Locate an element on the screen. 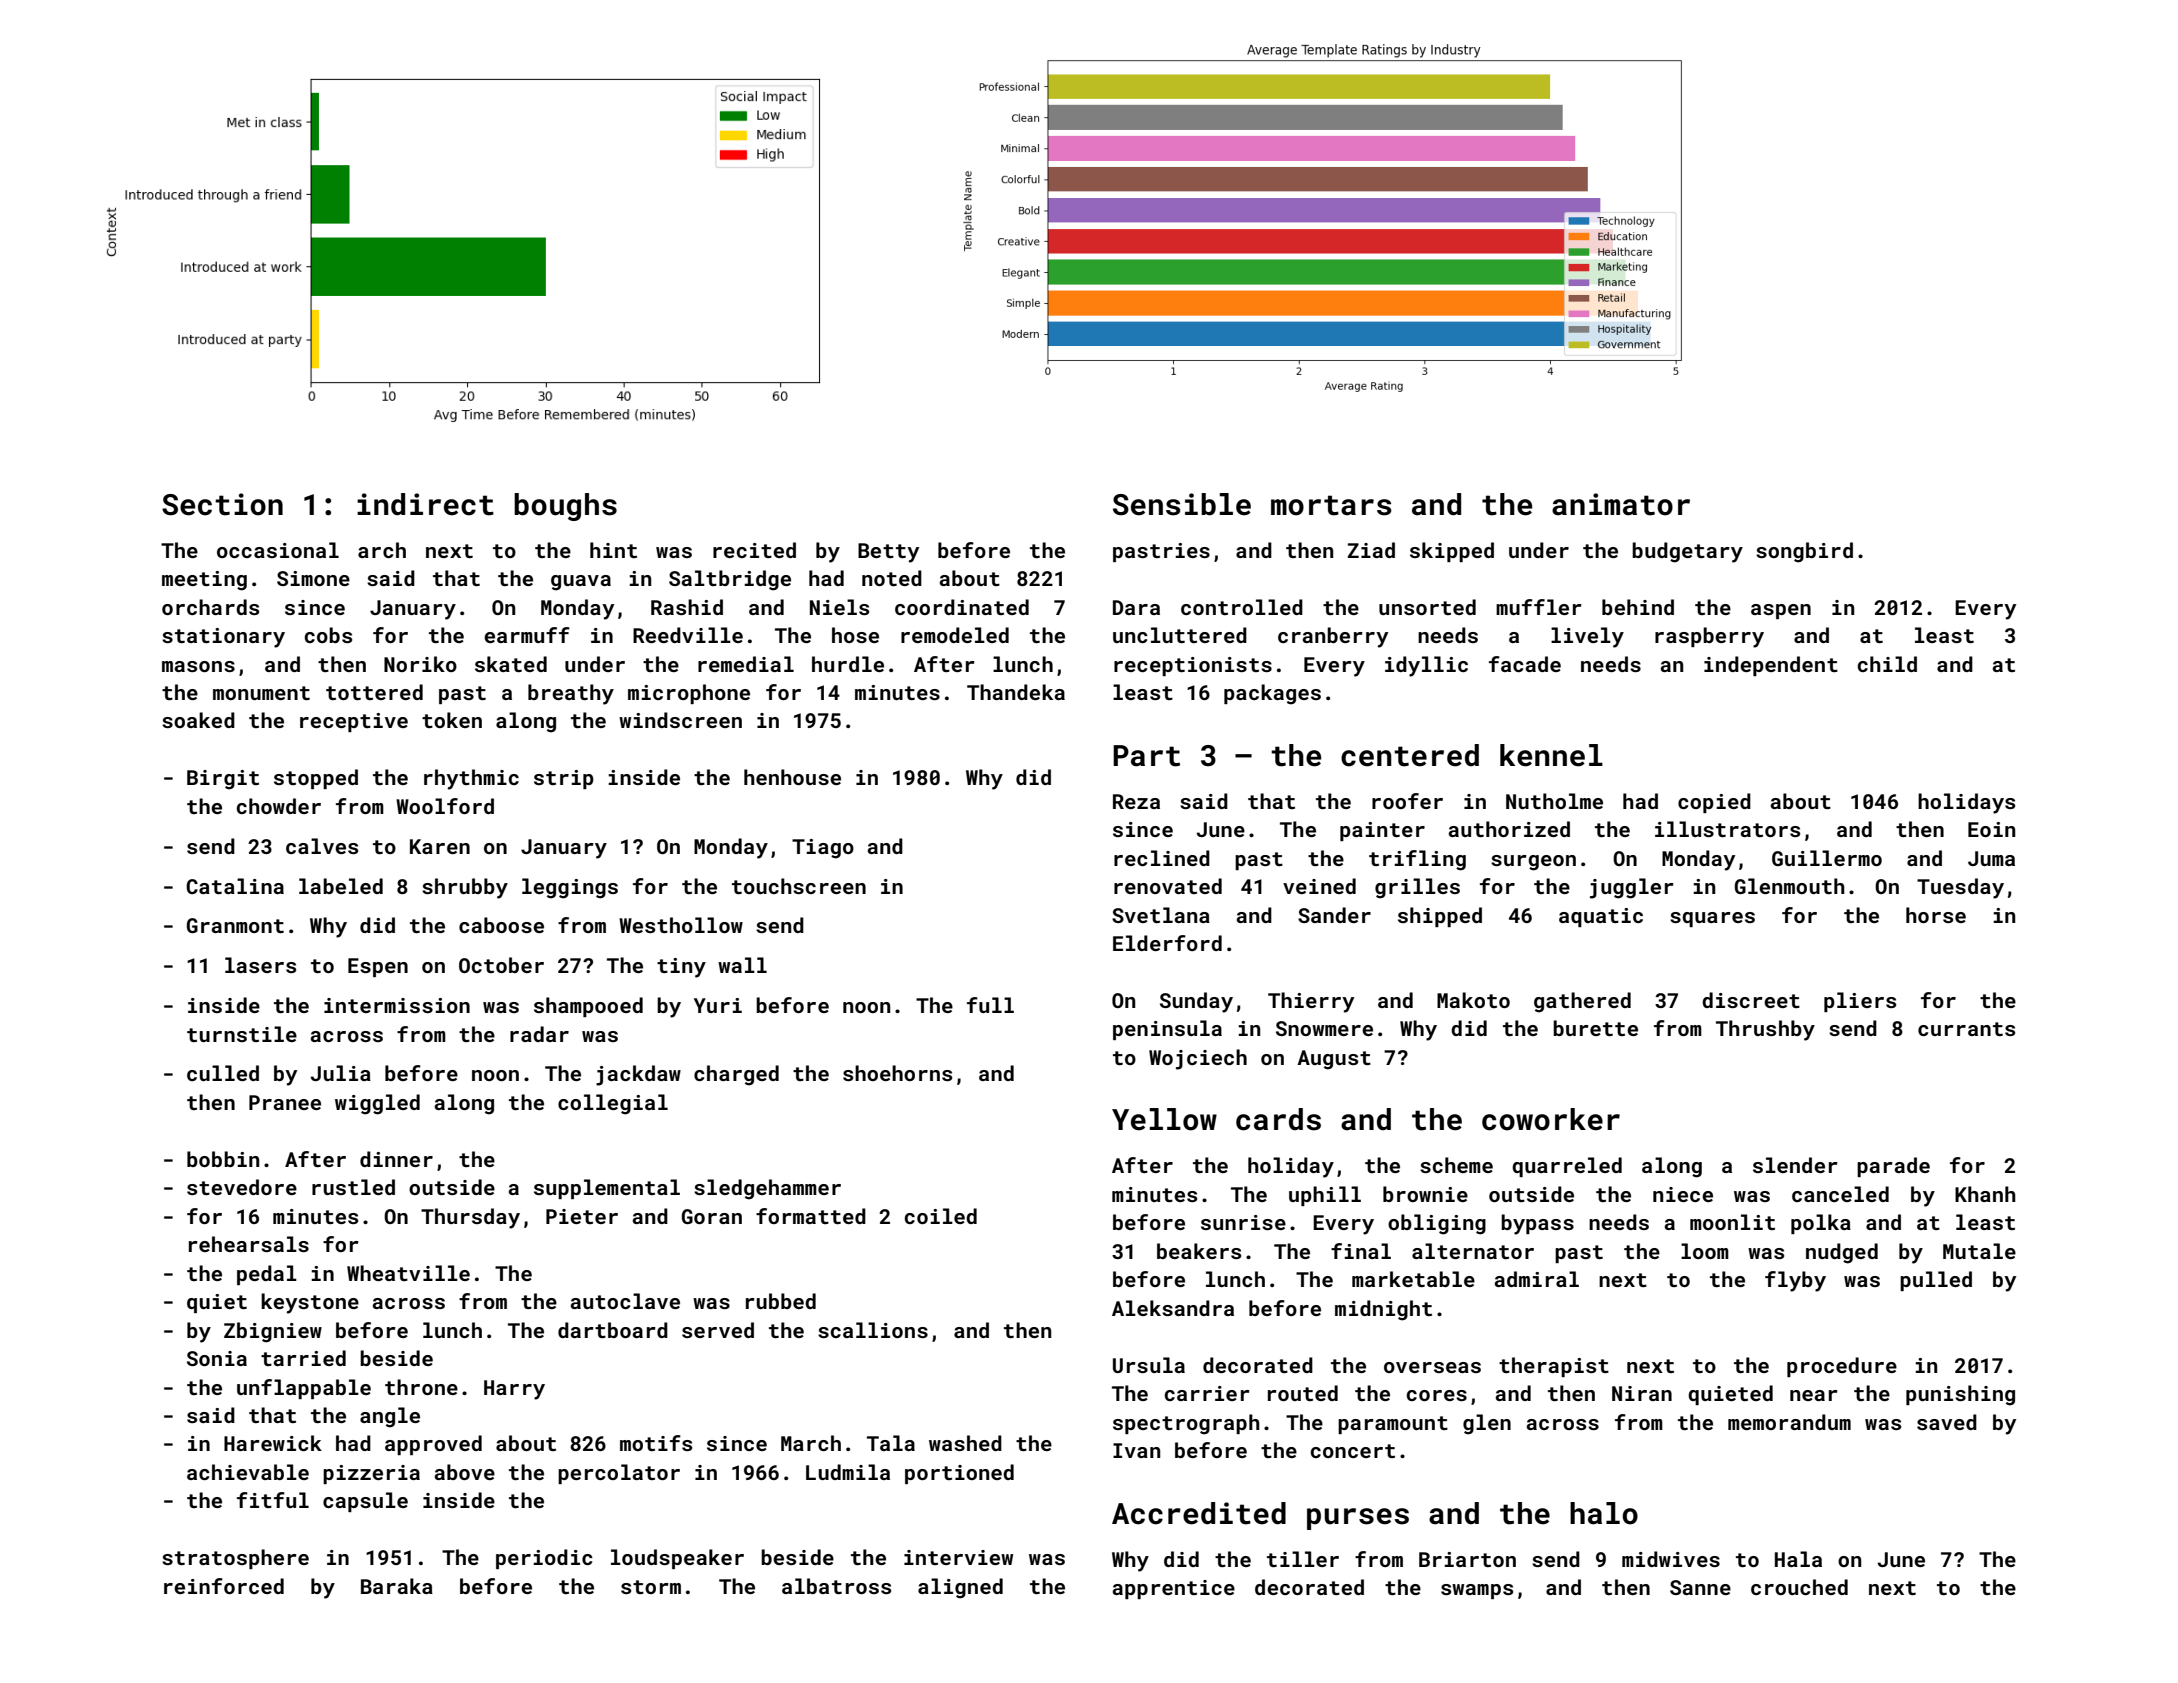  reclined is located at coordinates (1162, 858).
